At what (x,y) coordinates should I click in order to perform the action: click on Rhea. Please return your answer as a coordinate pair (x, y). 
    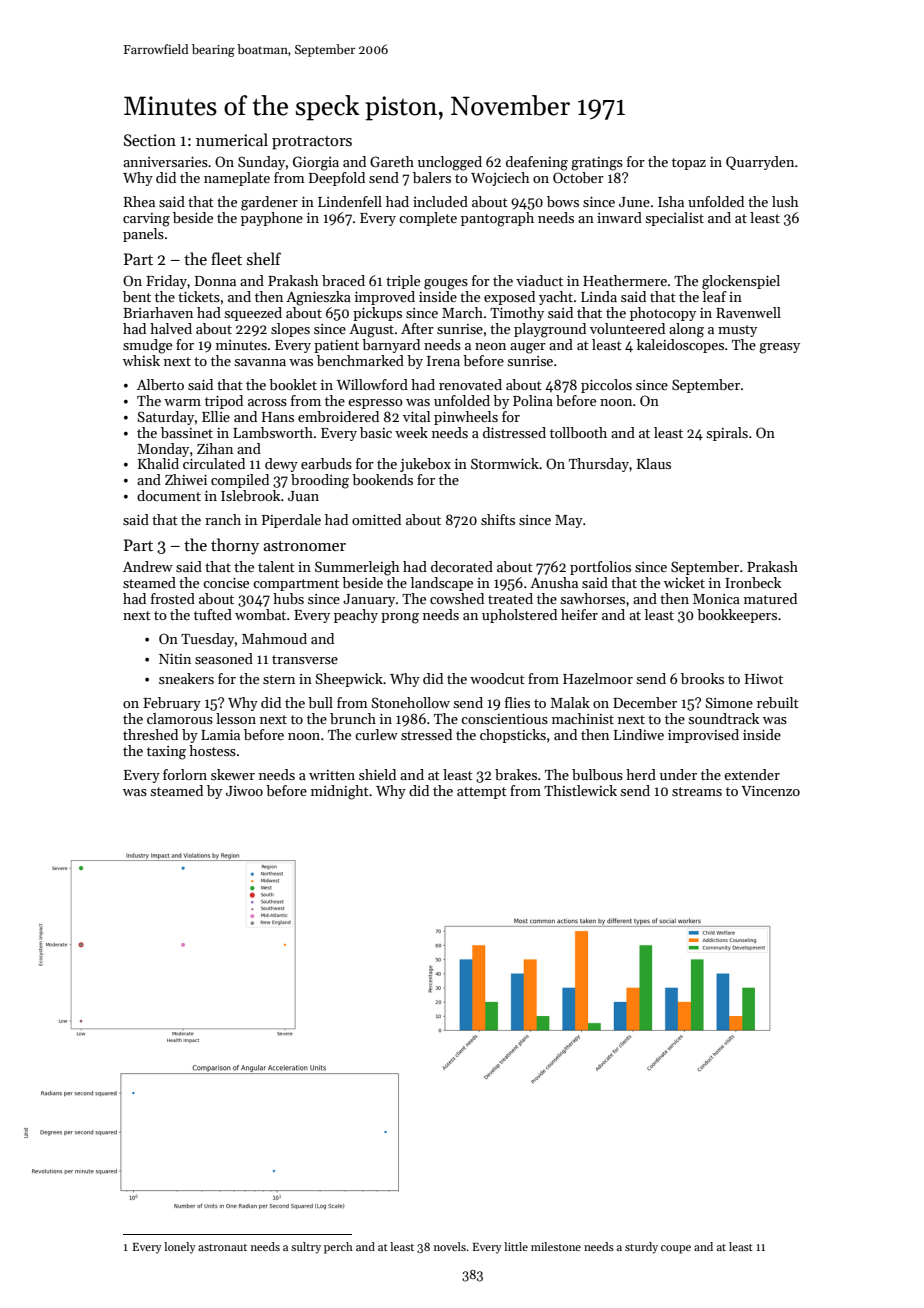
    Looking at the image, I should click on (139, 201).
